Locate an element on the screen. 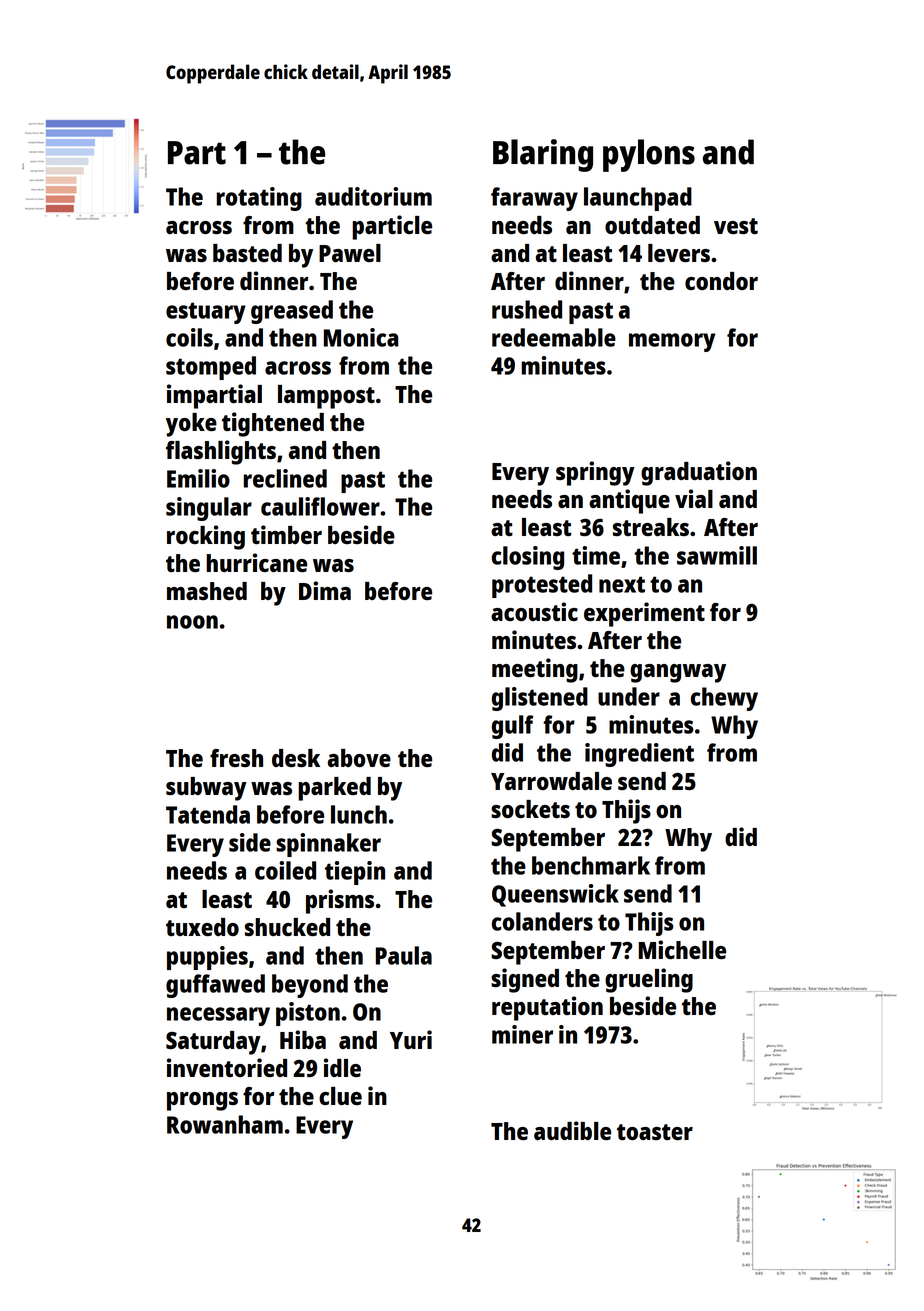 The image size is (924, 1311). subway is located at coordinates (206, 789).
